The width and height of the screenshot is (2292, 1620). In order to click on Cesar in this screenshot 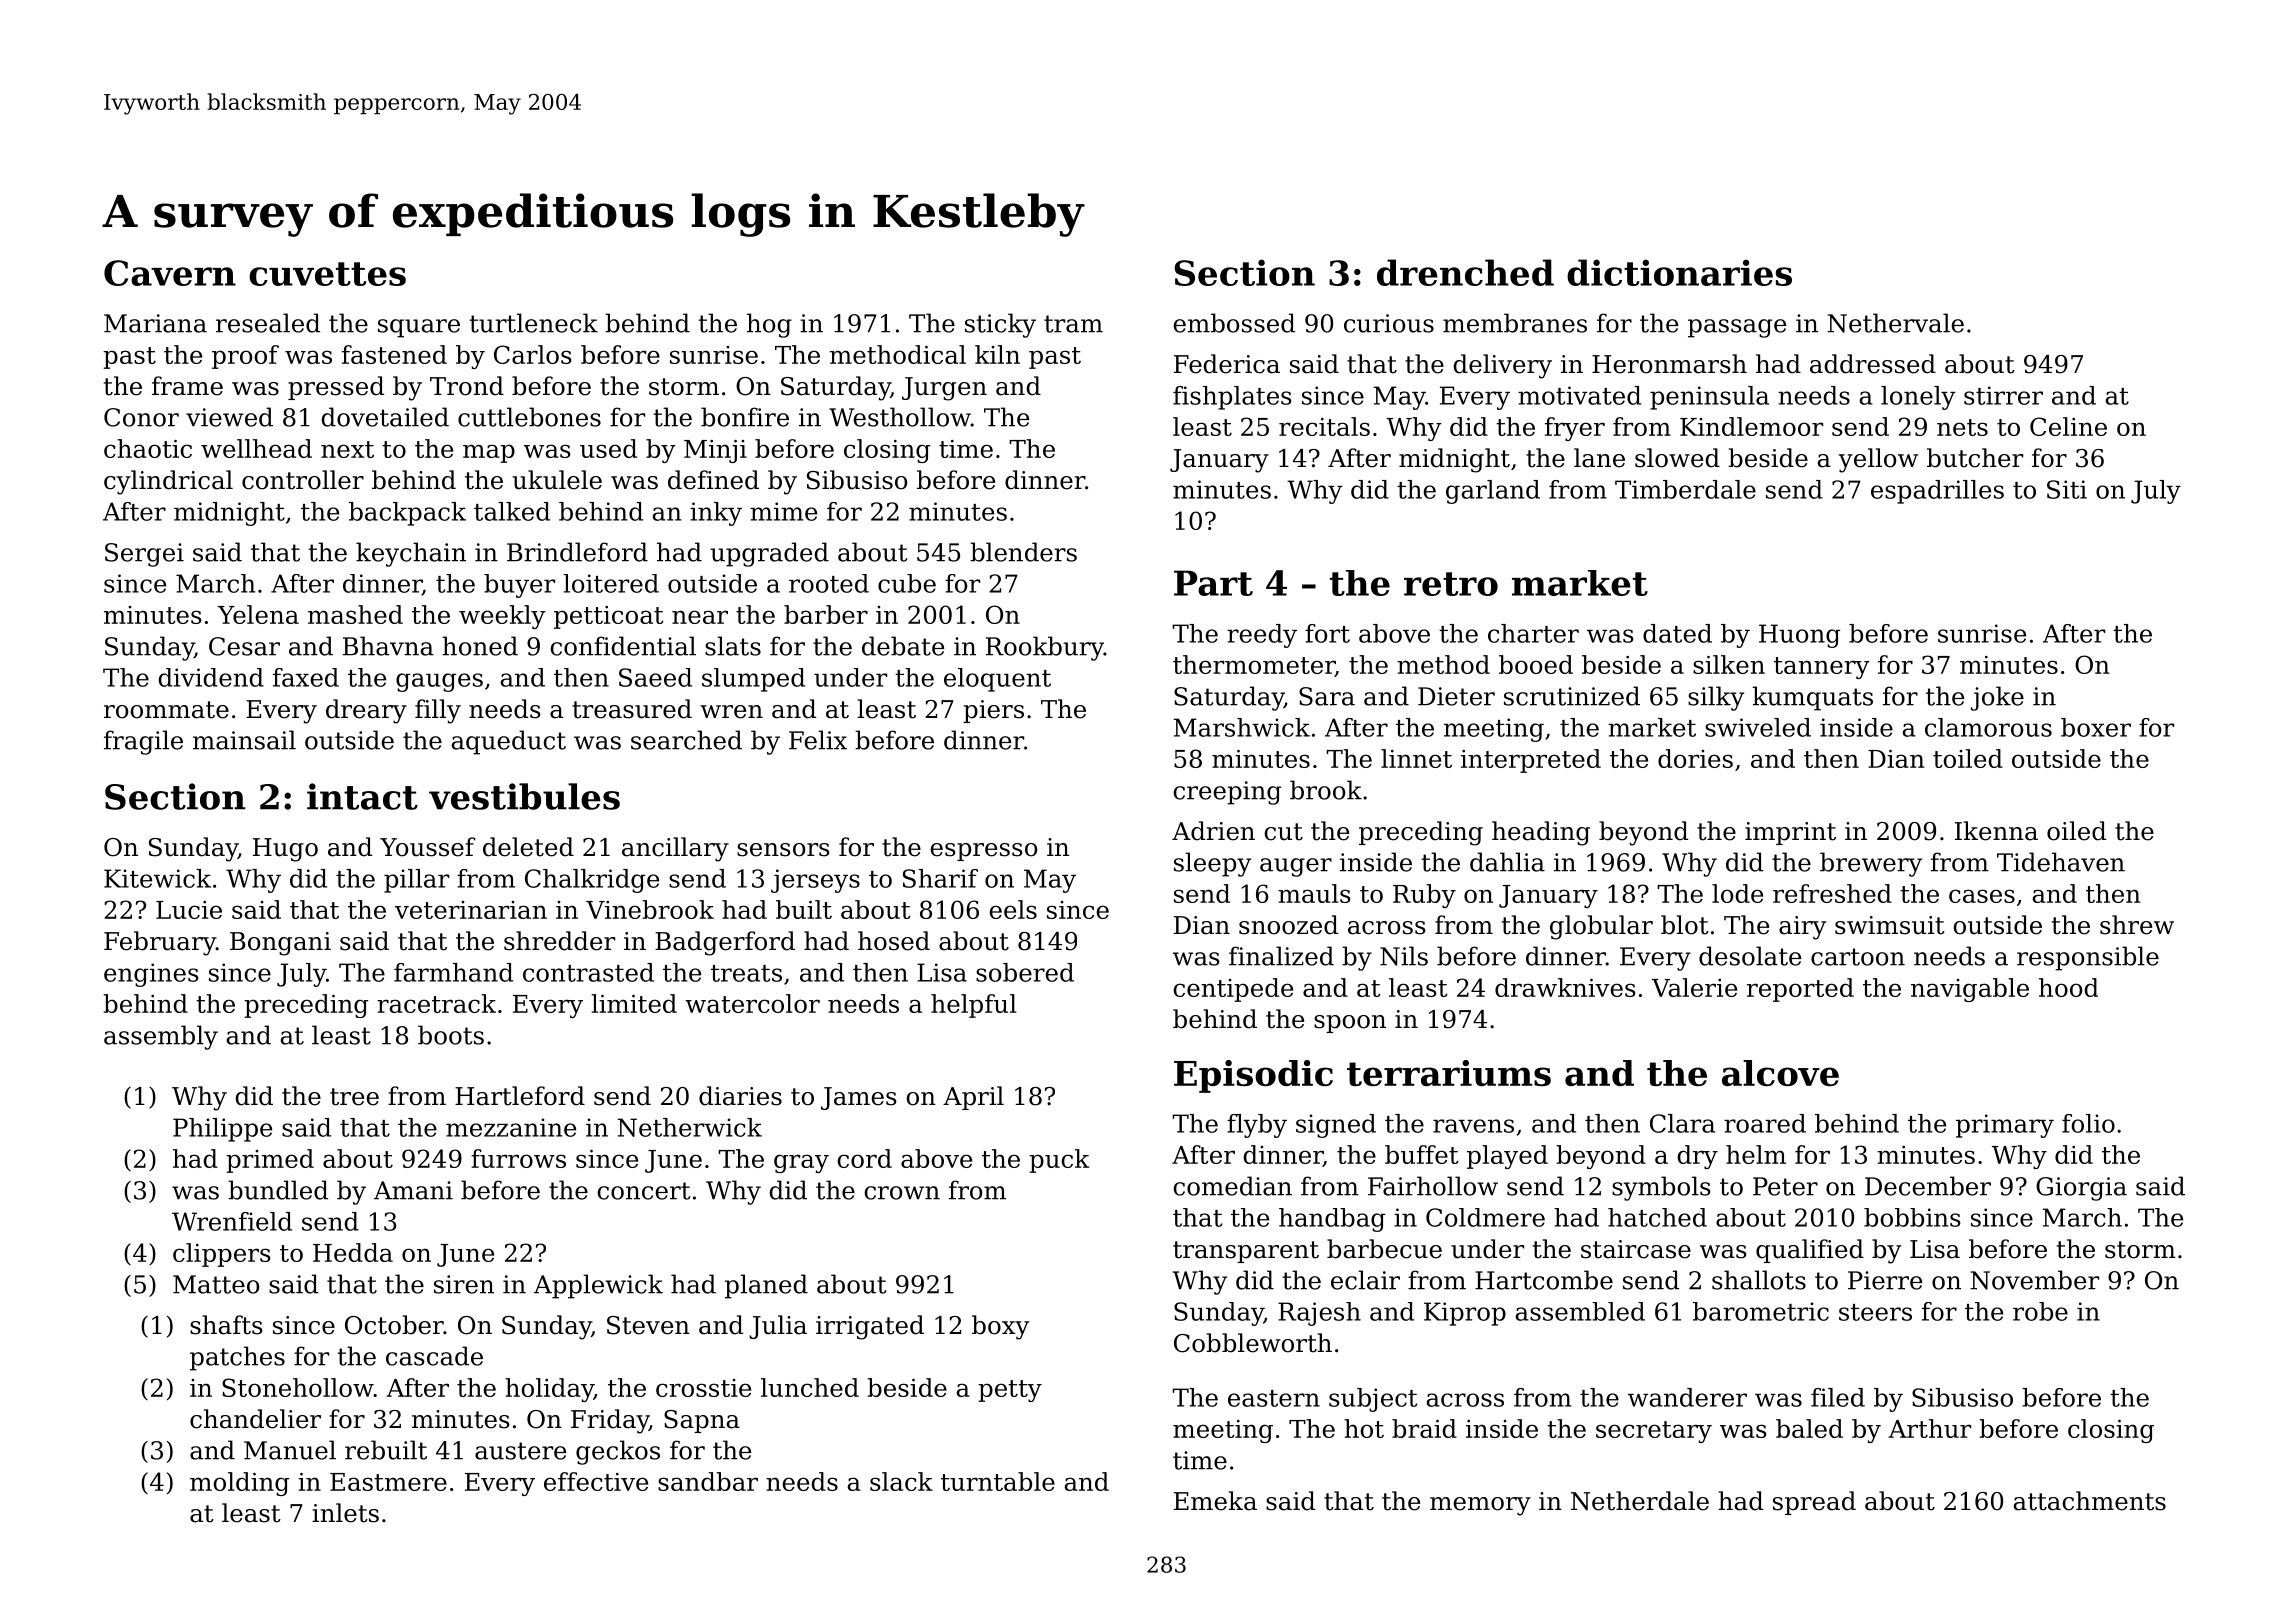, I will do `click(244, 646)`.
